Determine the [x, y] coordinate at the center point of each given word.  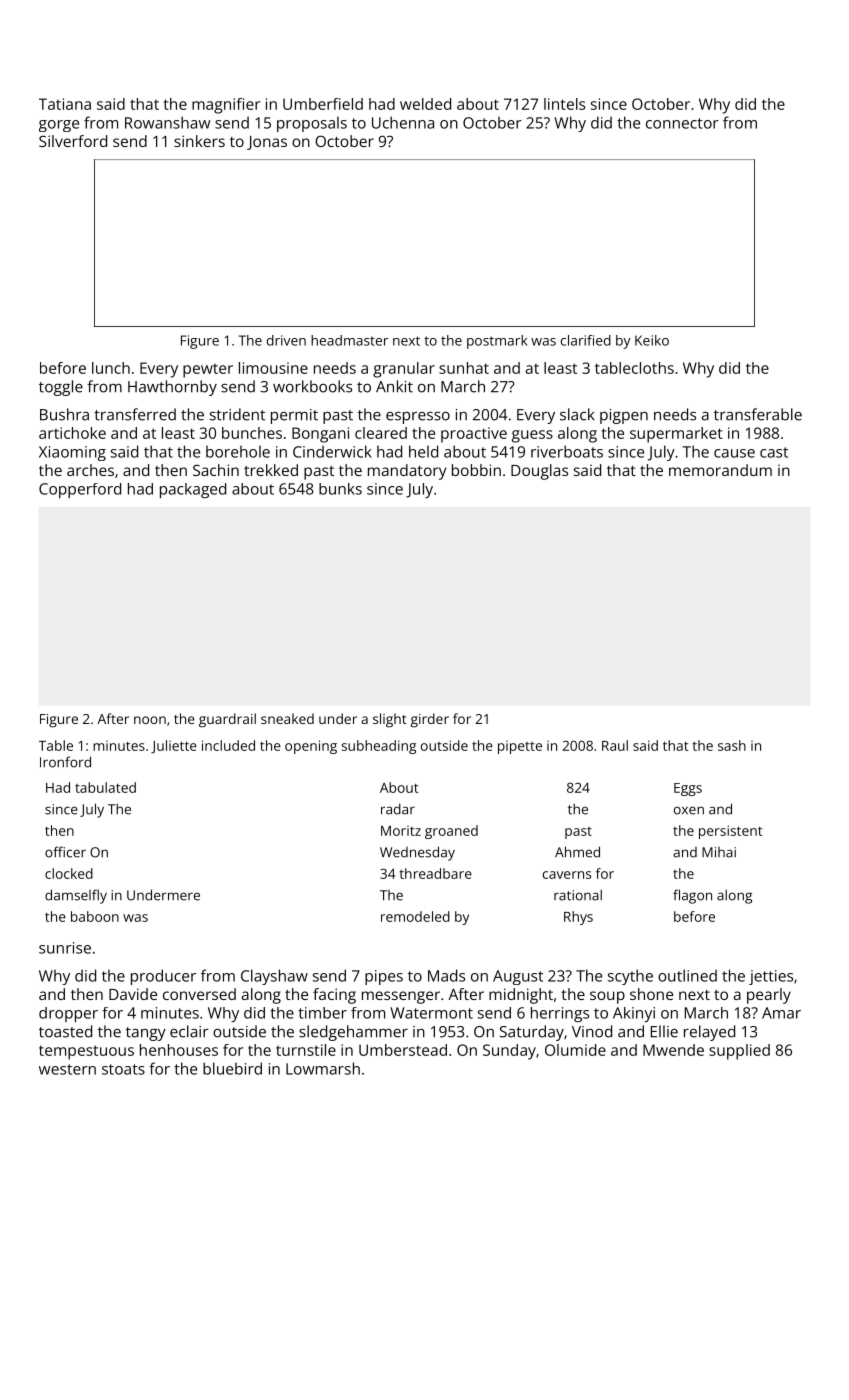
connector [682, 123]
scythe [630, 977]
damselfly [76, 896]
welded [425, 104]
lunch [111, 368]
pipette [520, 747]
